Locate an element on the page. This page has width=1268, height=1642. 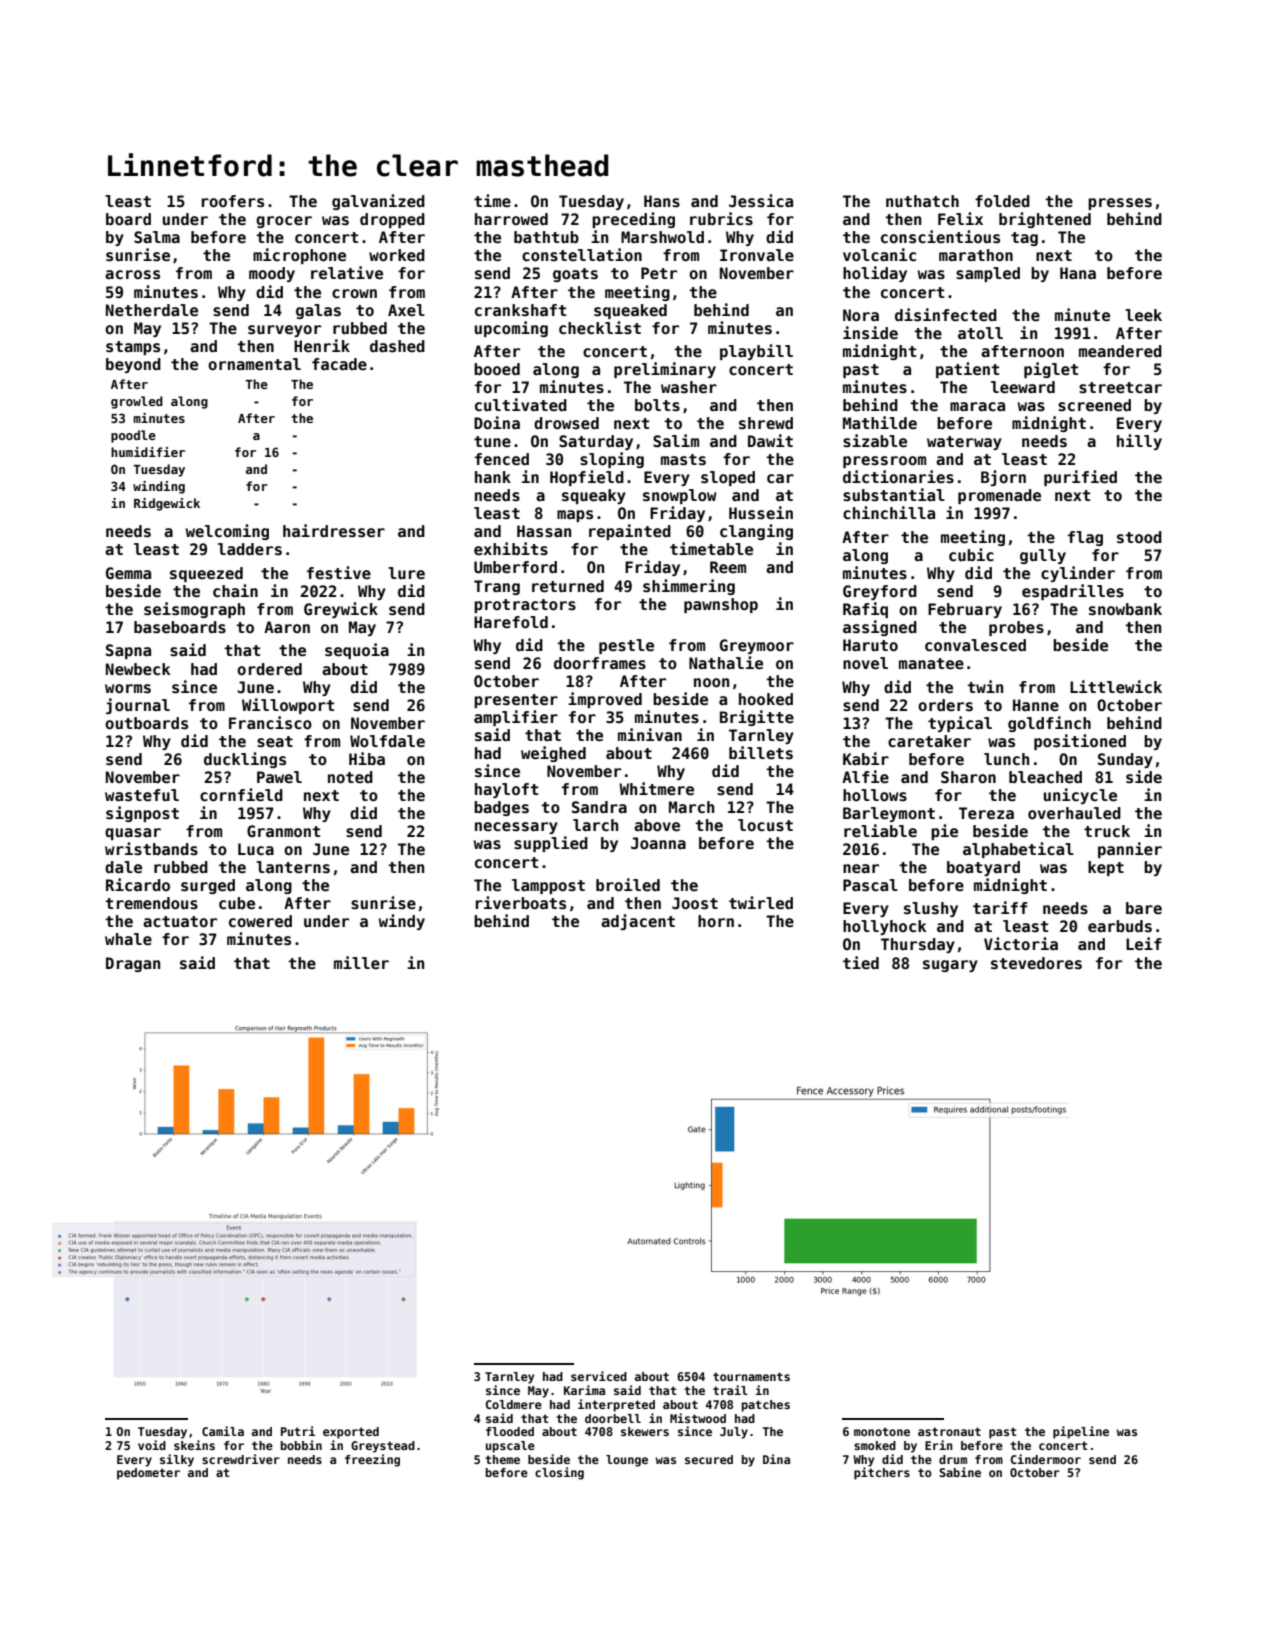
lunch is located at coordinates (1006, 759).
